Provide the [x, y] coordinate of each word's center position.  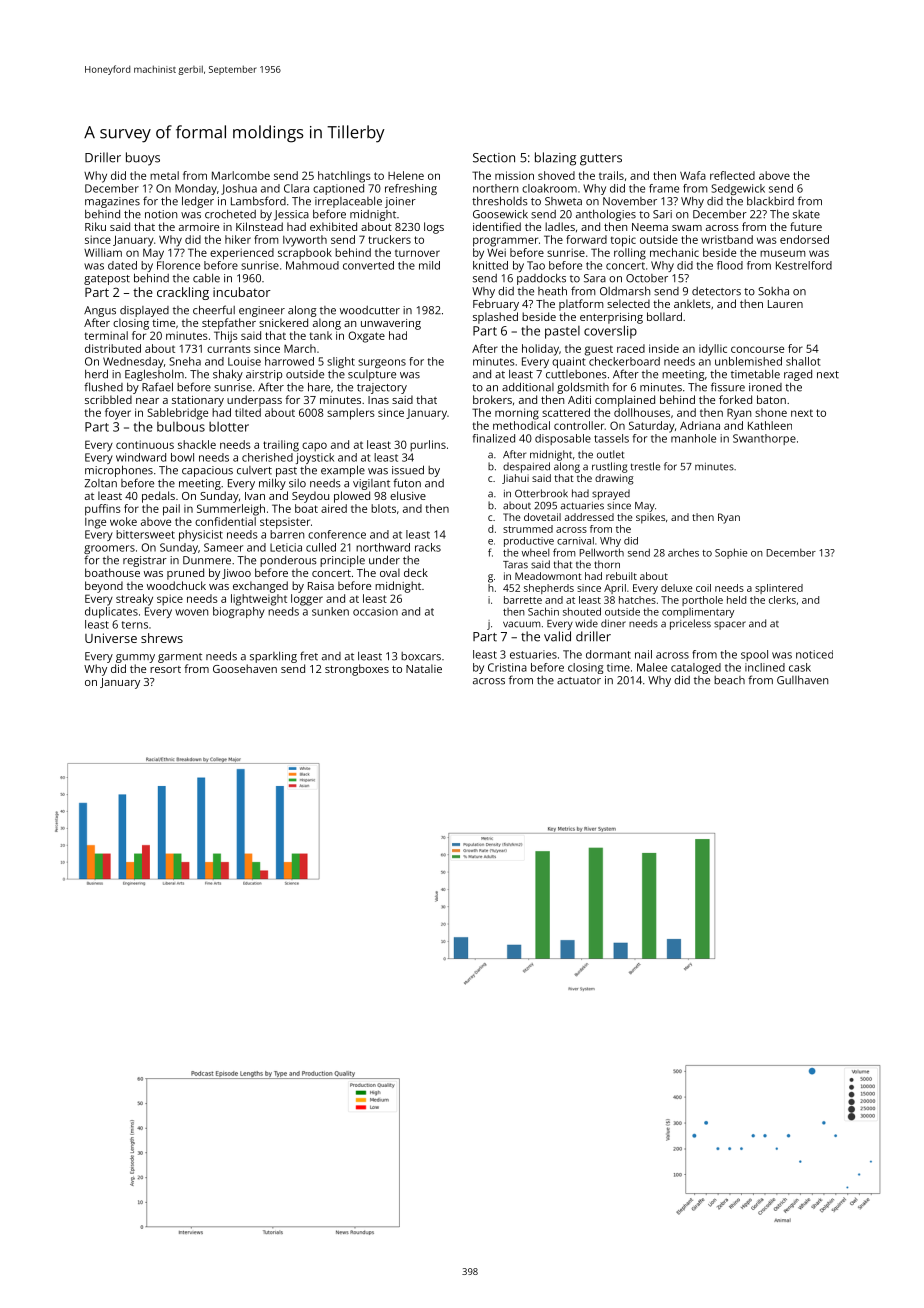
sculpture [372, 375]
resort [165, 669]
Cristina [507, 667]
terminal [106, 335]
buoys [143, 159]
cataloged [696, 668]
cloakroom [549, 188]
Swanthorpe [764, 439]
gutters [601, 160]
